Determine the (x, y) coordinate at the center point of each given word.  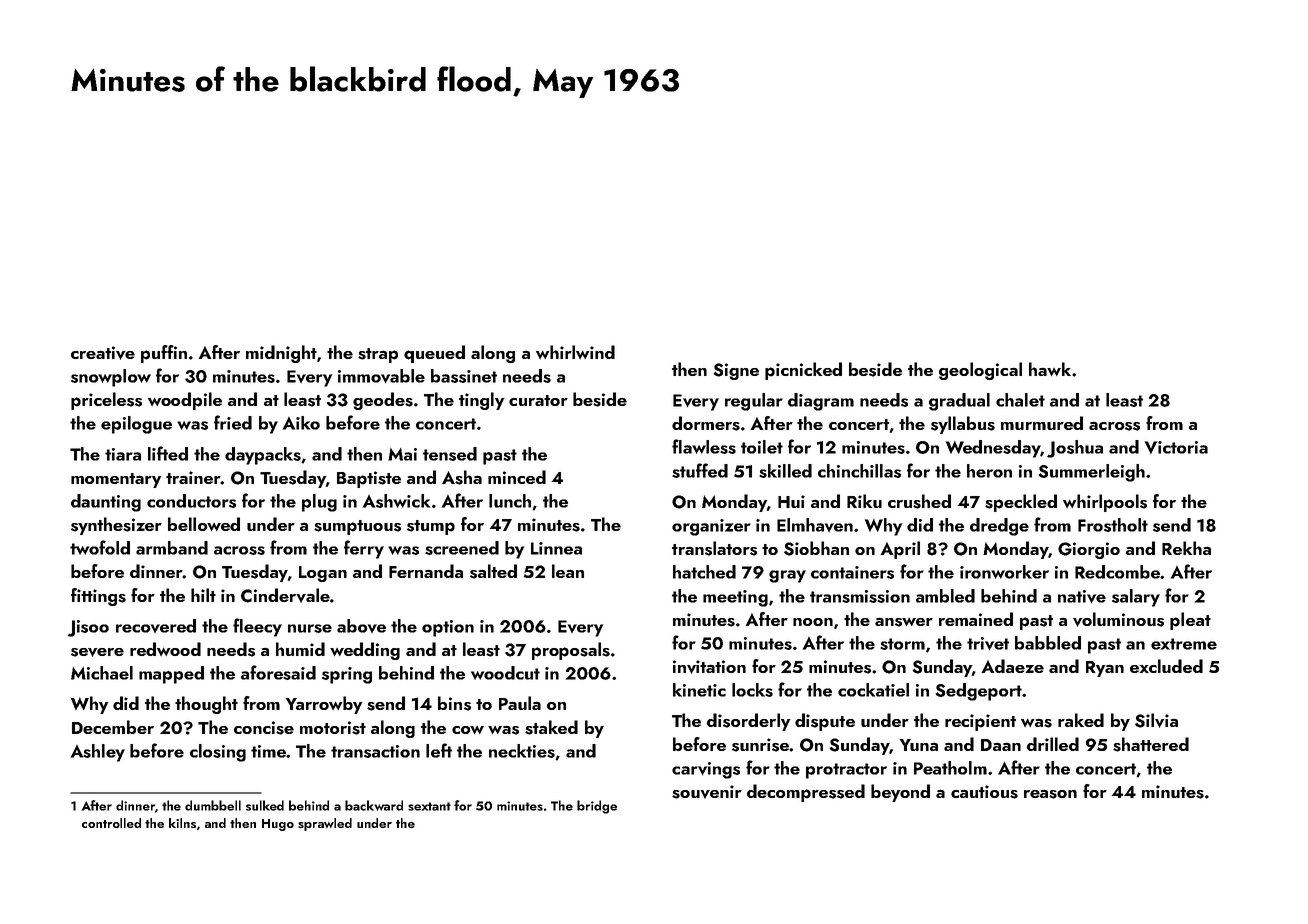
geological (980, 371)
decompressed (806, 793)
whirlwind (575, 352)
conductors (191, 501)
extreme (1184, 644)
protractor (846, 771)
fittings (98, 597)
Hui (791, 501)
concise (264, 728)
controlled (111, 823)
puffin (164, 354)
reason (1050, 794)
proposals (571, 651)
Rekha (1186, 548)
